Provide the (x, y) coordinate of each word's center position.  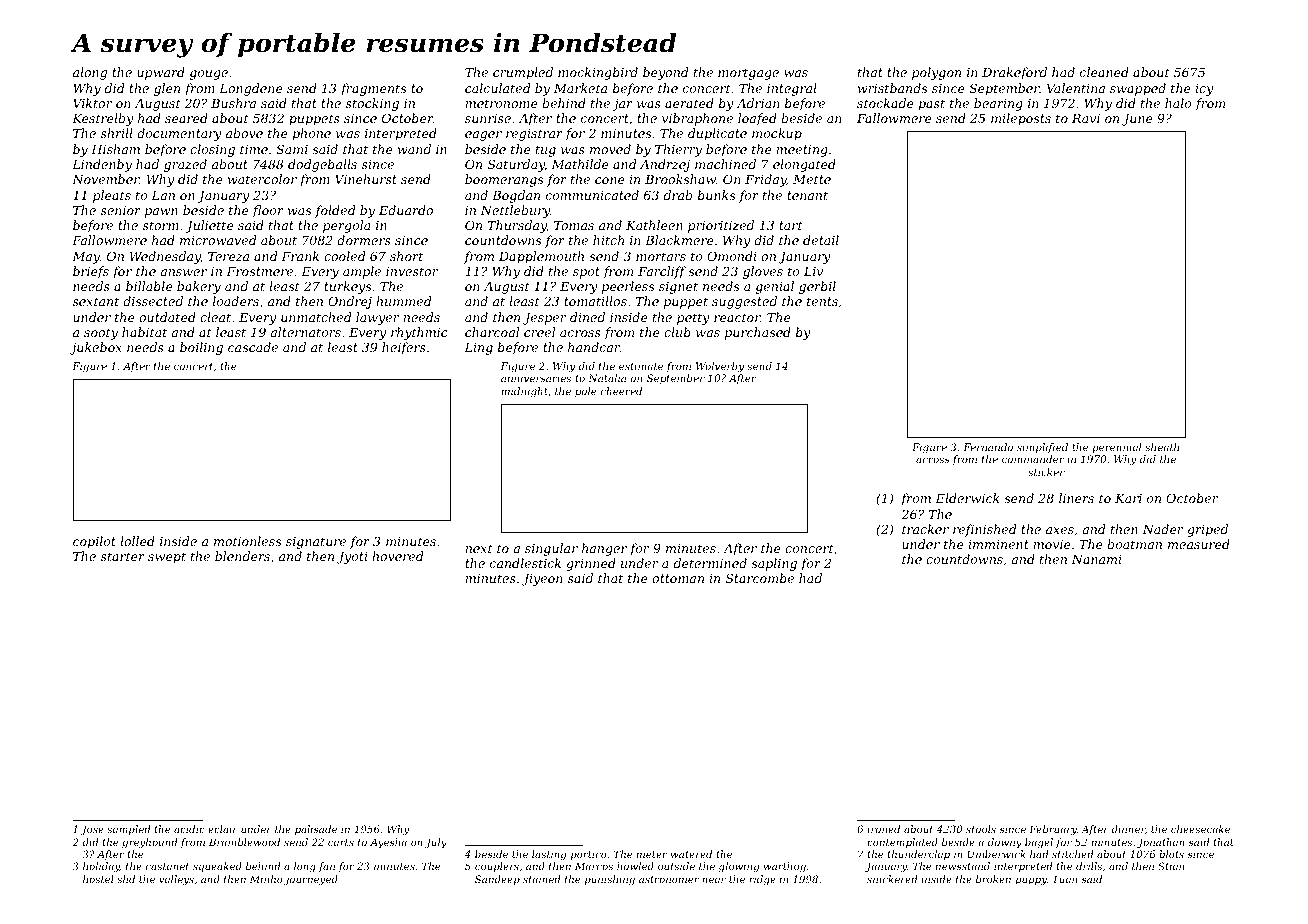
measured (1199, 544)
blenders (242, 556)
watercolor (262, 179)
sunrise (488, 118)
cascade (253, 347)
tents (822, 301)
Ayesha (388, 843)
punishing (610, 880)
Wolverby (720, 367)
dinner (1128, 829)
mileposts (1021, 119)
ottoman (678, 578)
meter (652, 854)
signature (316, 543)
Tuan (1064, 879)
